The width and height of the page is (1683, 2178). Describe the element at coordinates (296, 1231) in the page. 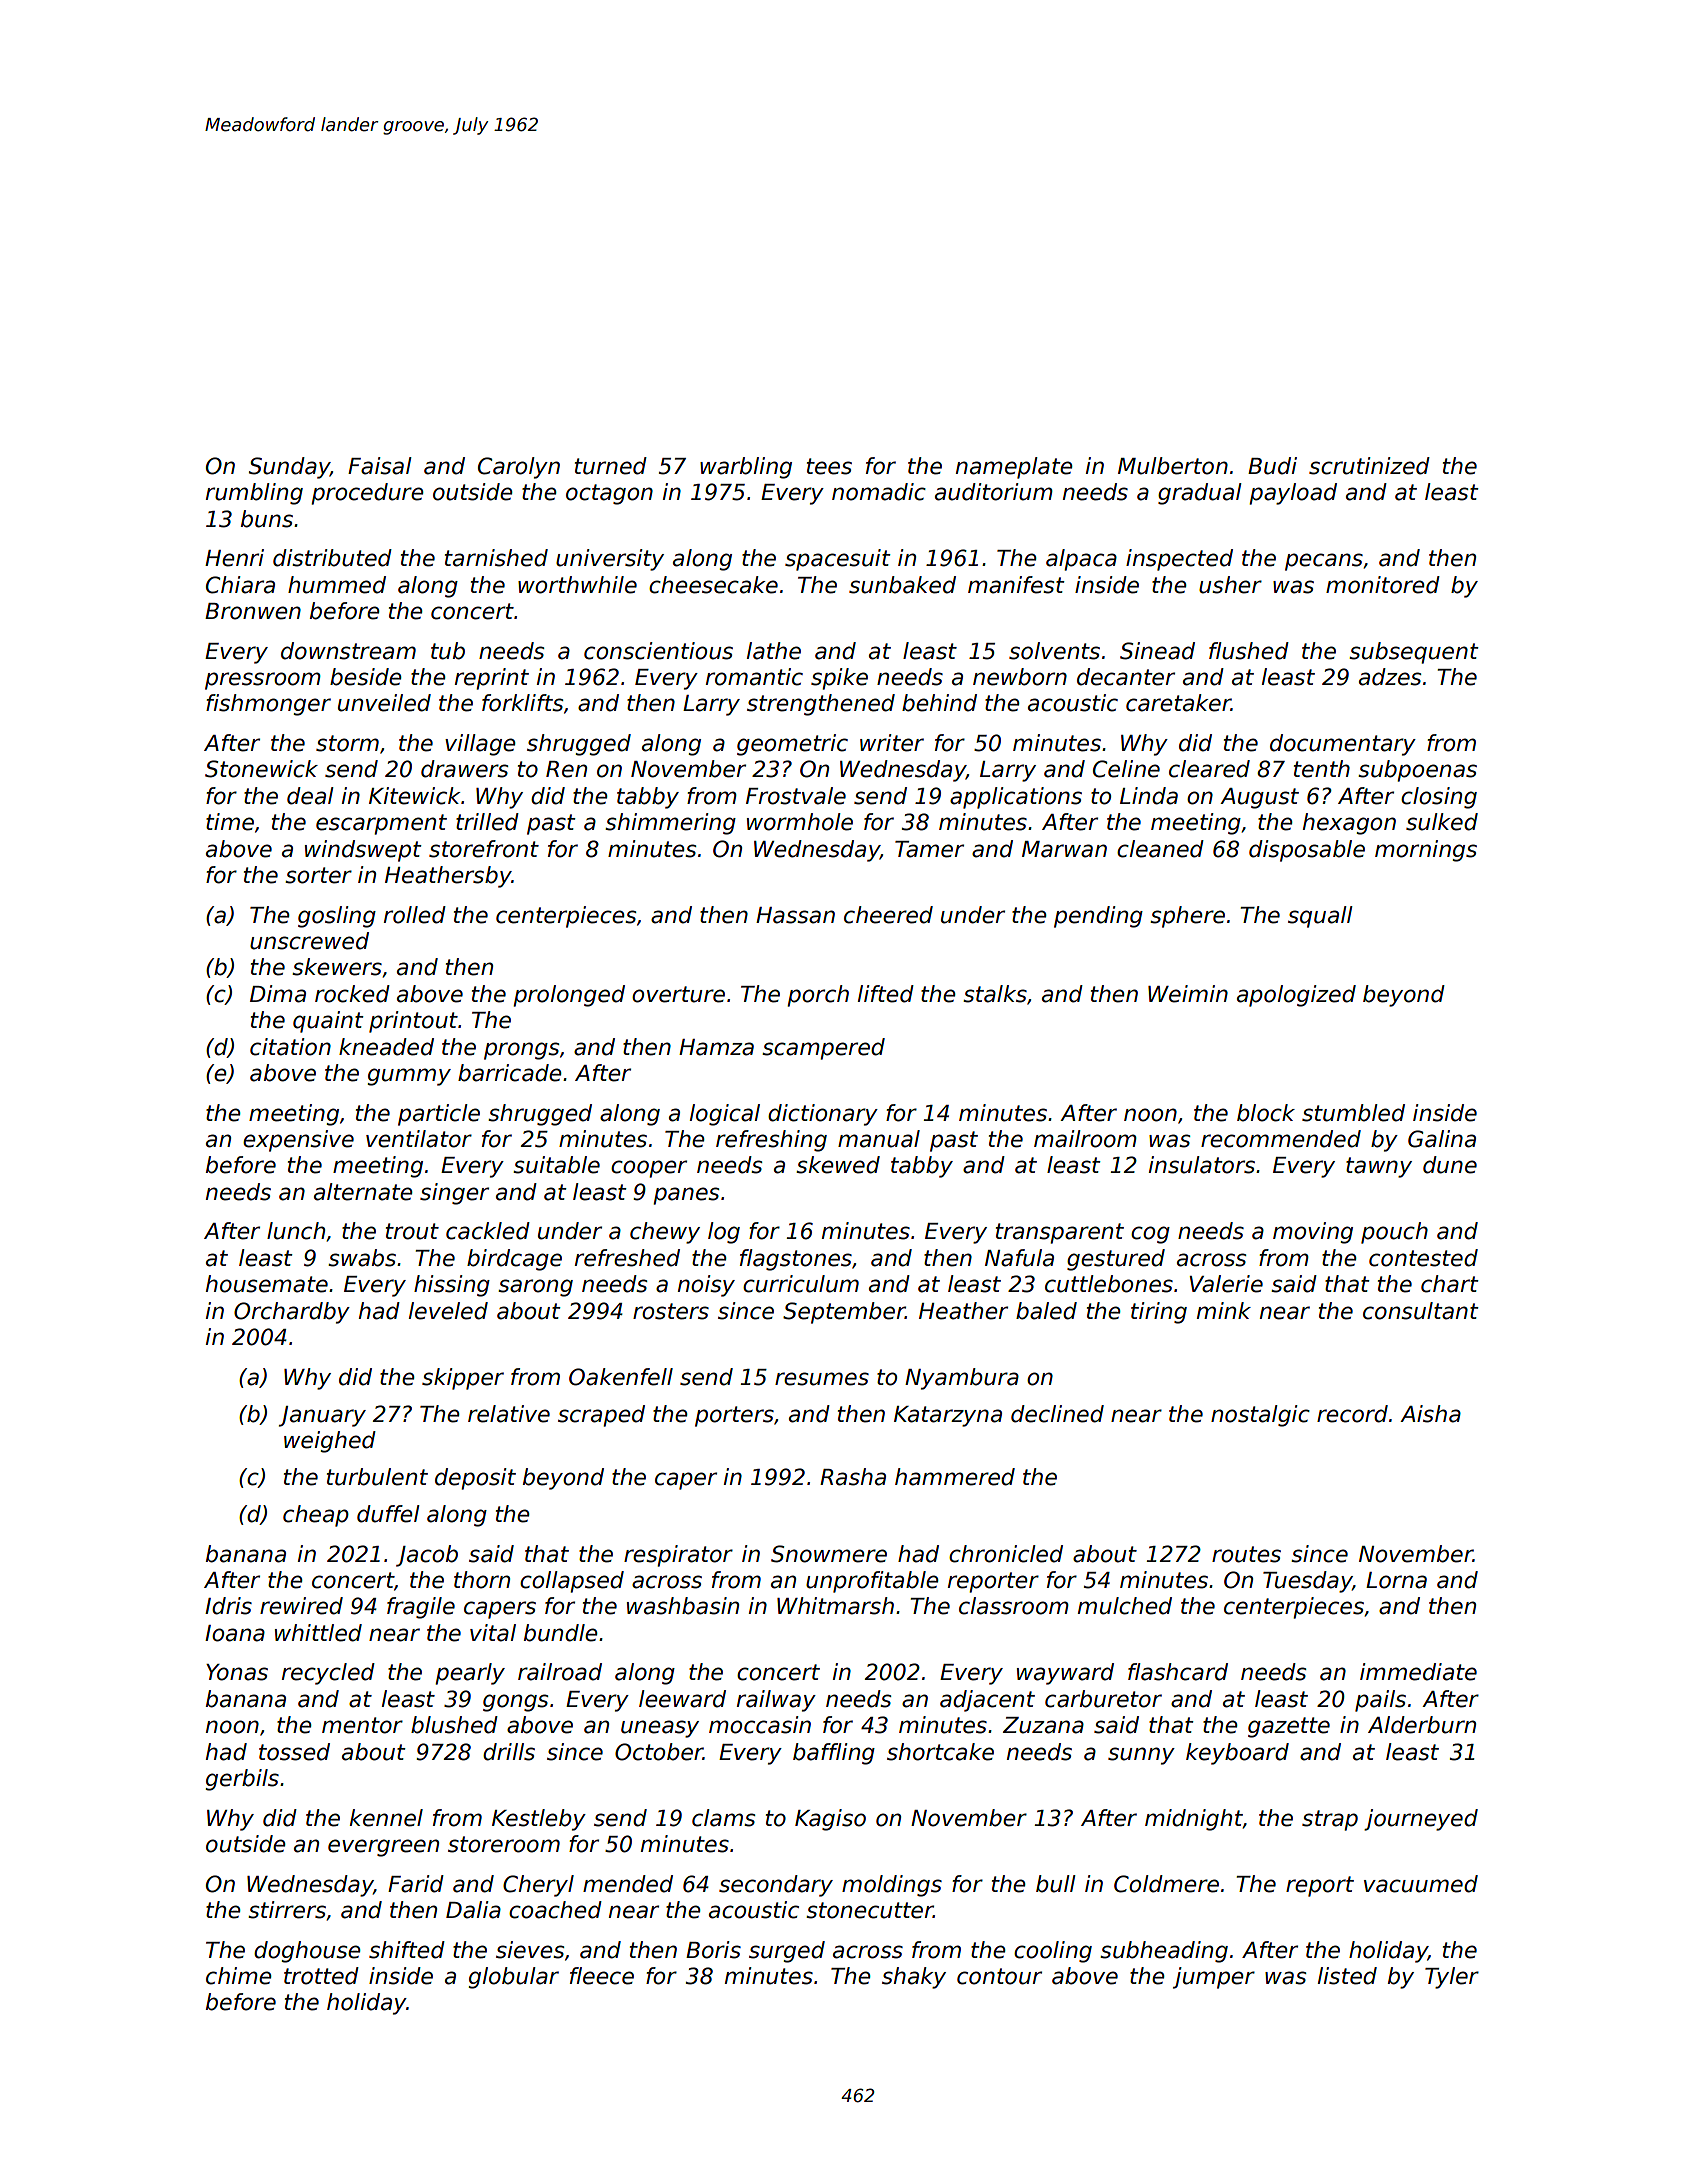

I see `lunch` at that location.
